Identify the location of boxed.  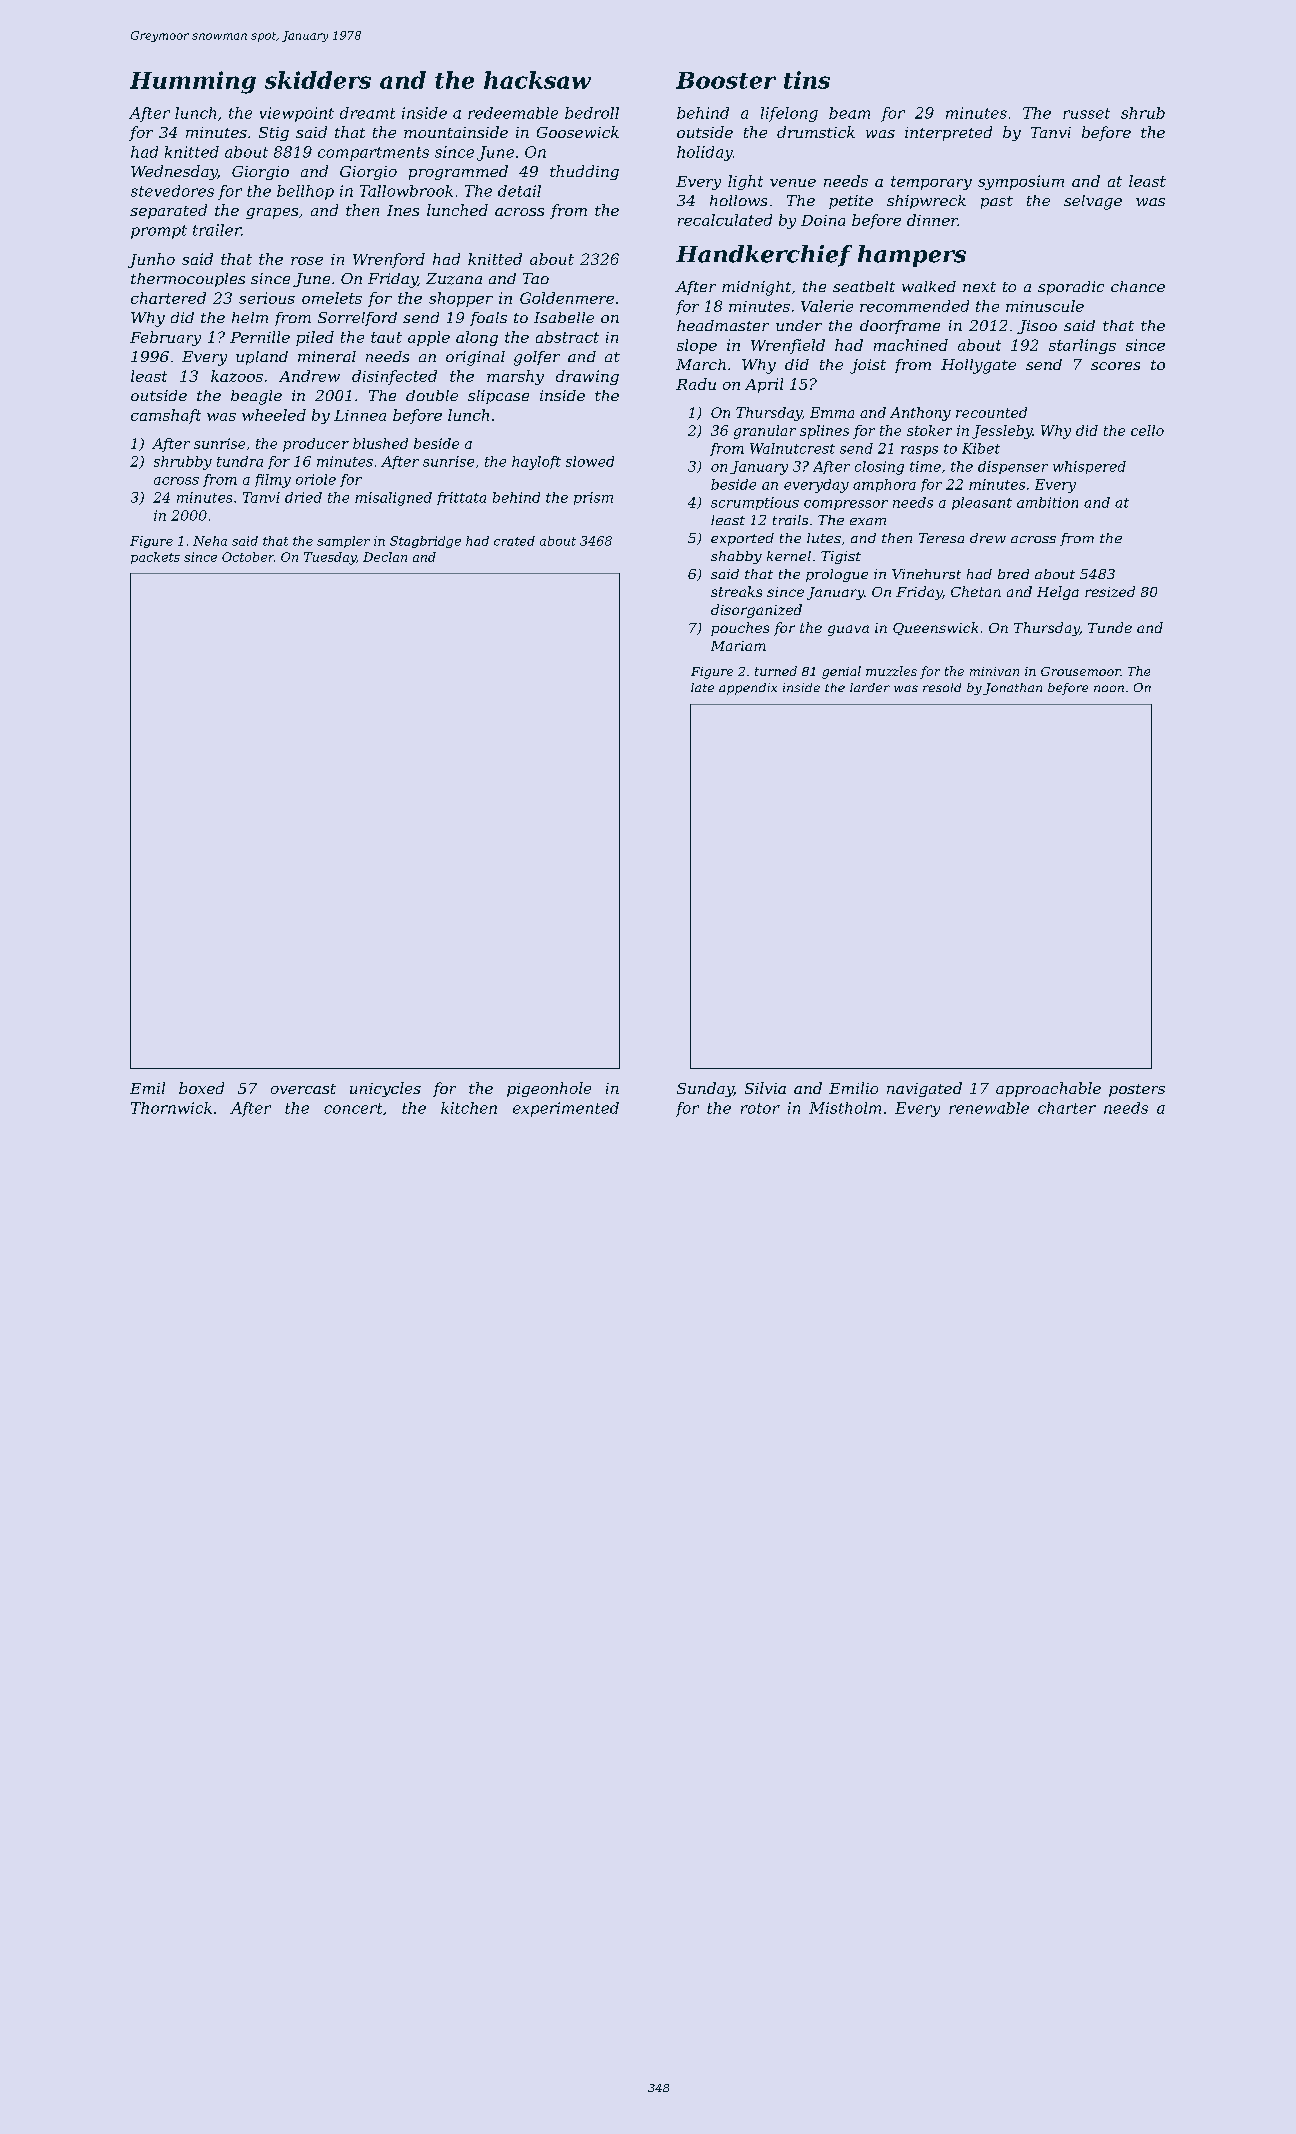
(201, 1088).
